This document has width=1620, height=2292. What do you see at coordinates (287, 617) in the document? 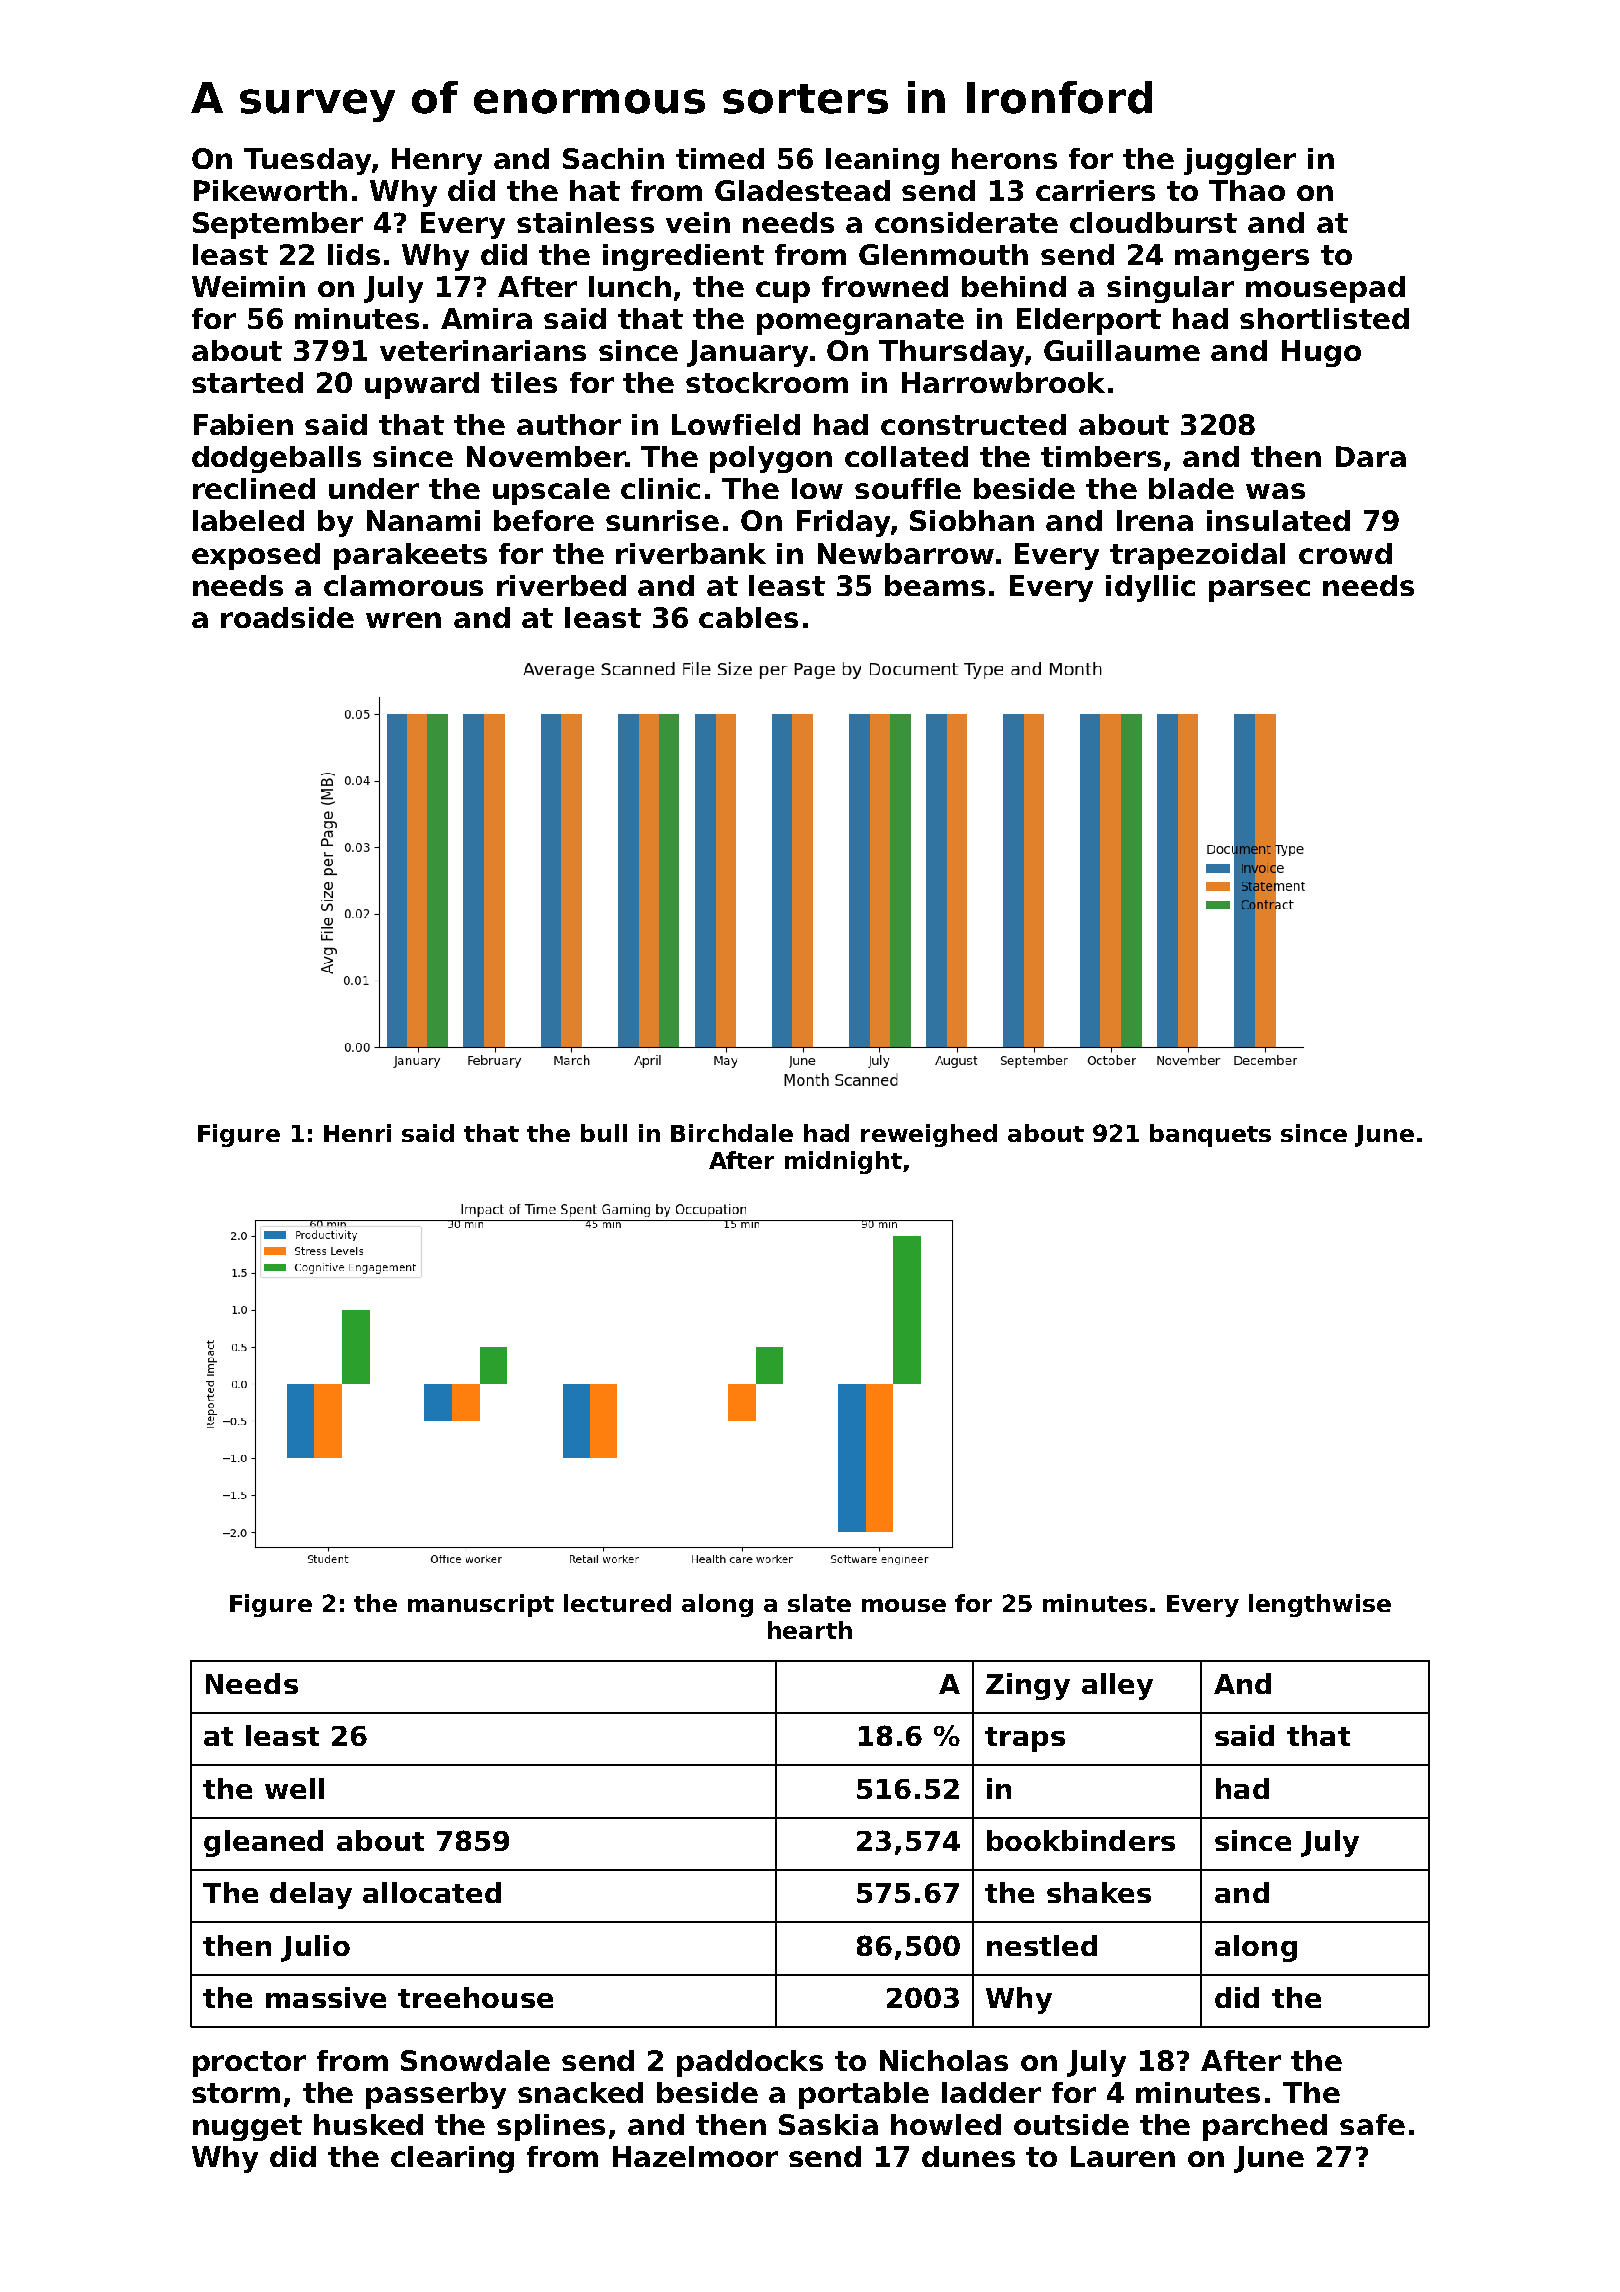
I see `roadside` at bounding box center [287, 617].
